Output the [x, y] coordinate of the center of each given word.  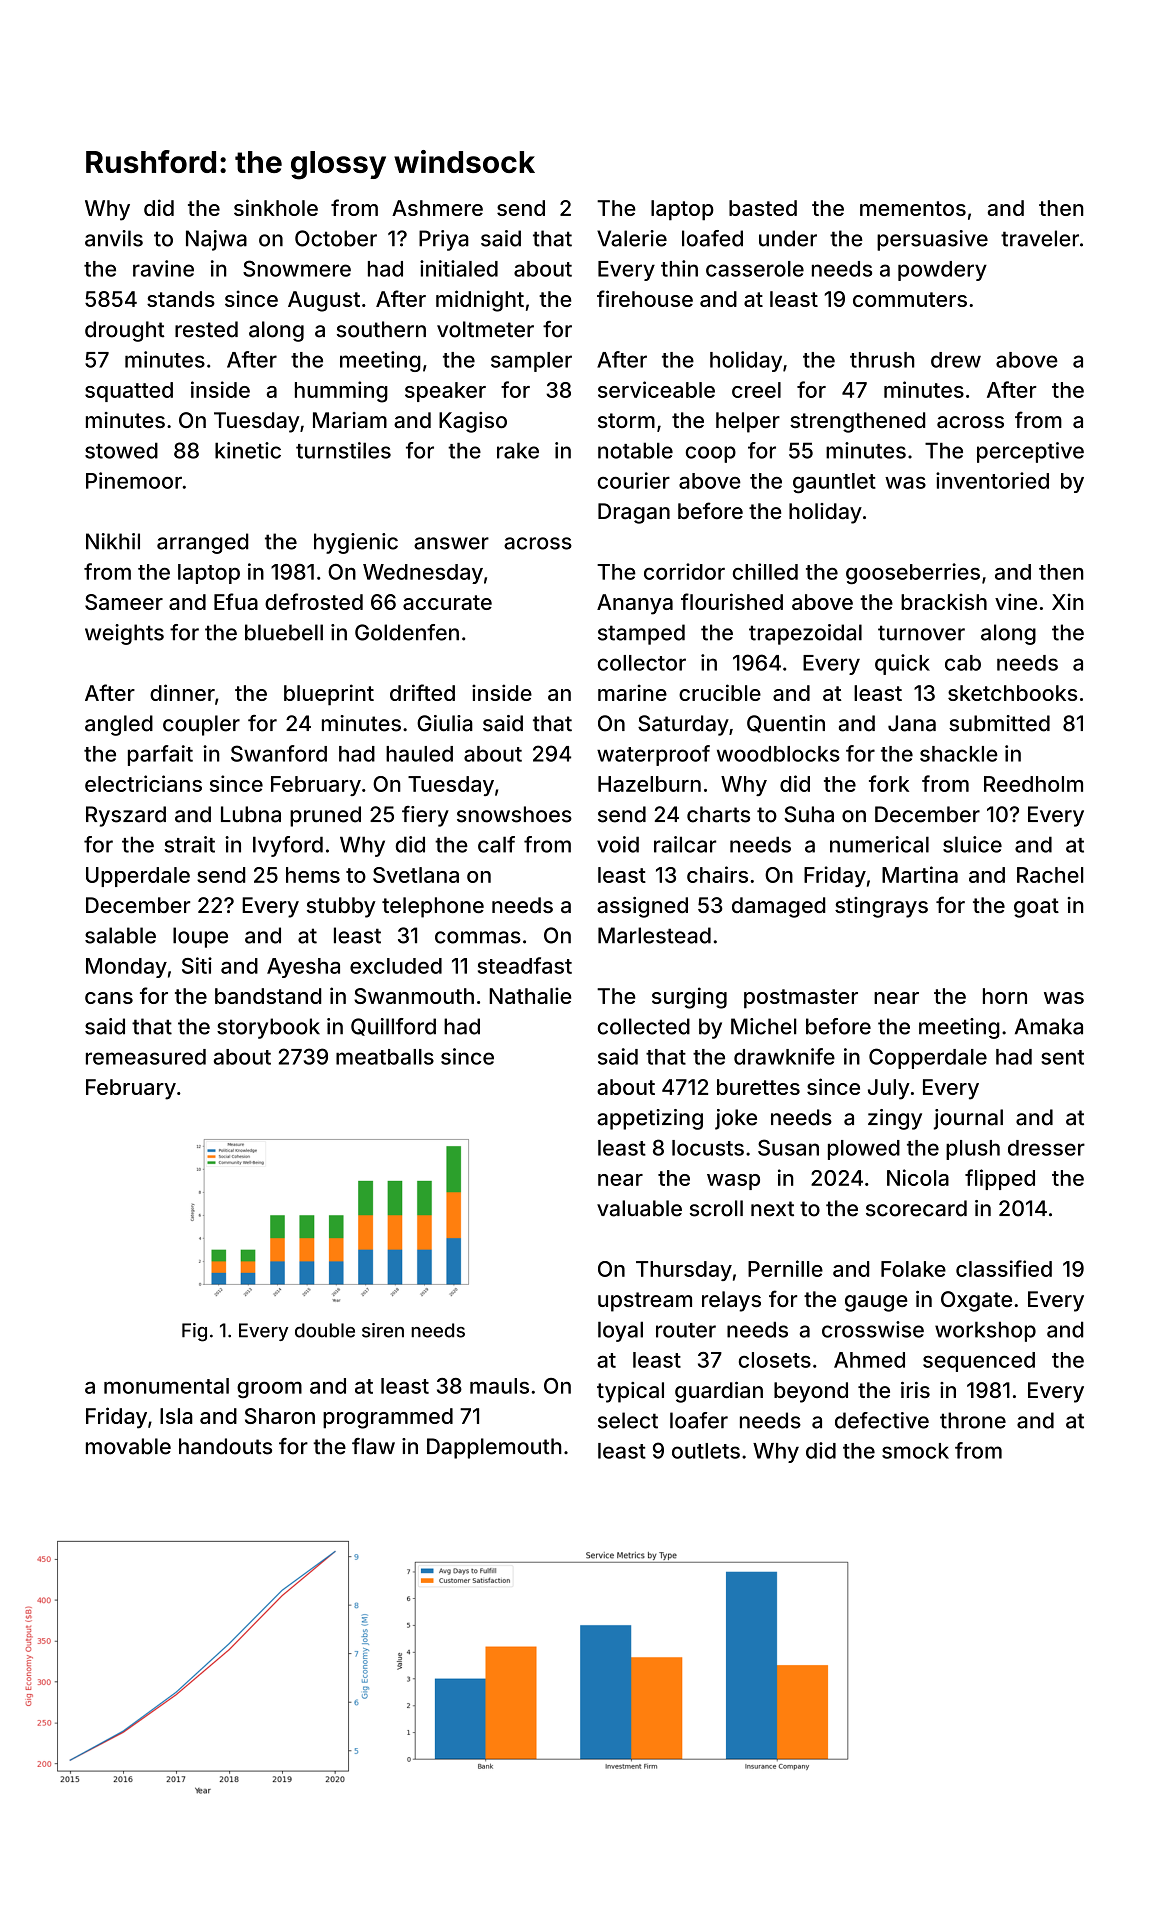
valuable [639, 1208]
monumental [166, 1386]
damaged [778, 907]
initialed [459, 268]
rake [518, 450]
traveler [1040, 238]
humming [341, 392]
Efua [236, 601]
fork [889, 783]
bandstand [268, 996]
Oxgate [976, 1301]
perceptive [1030, 452]
